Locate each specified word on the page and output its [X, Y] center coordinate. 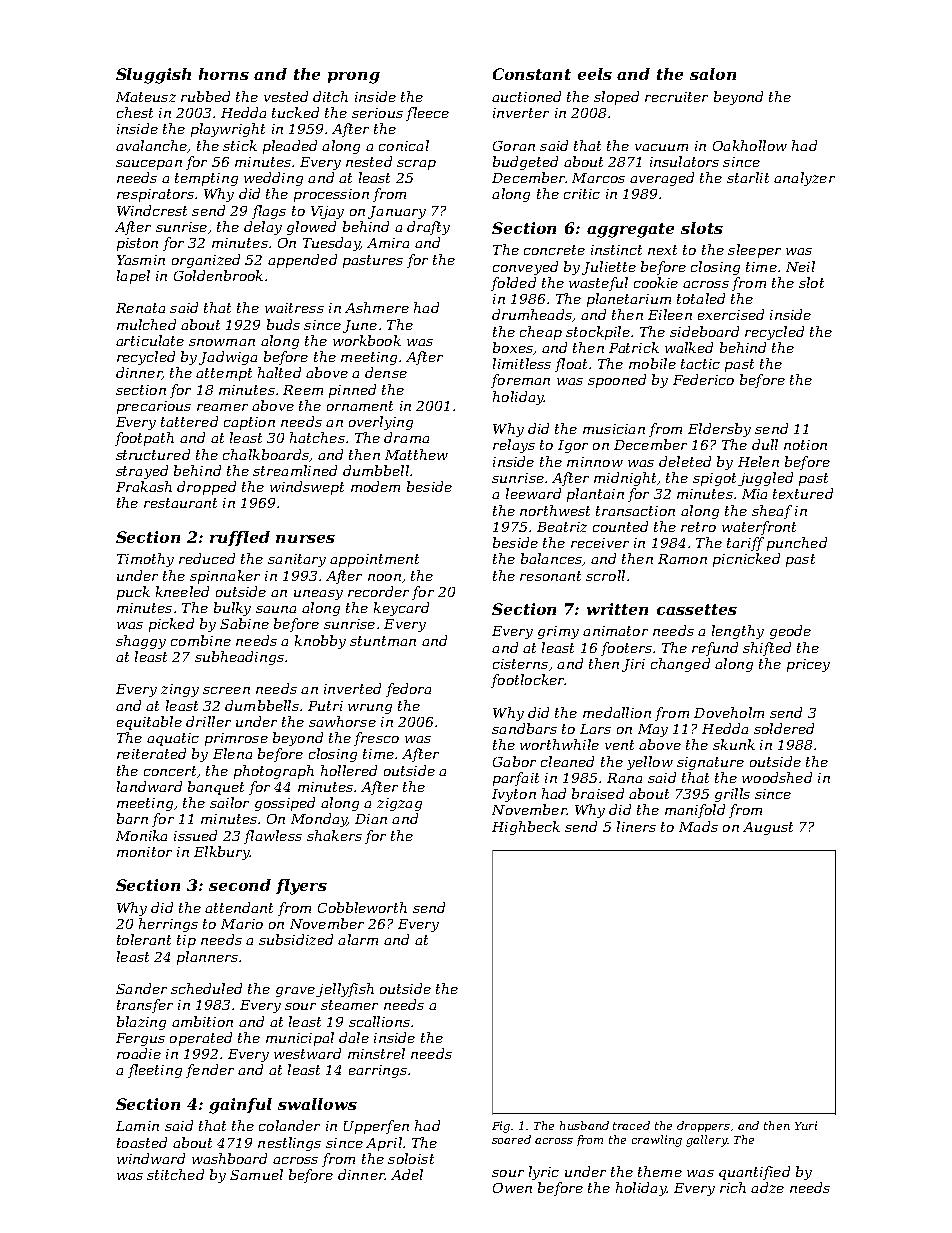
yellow [650, 763]
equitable [149, 723]
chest [135, 112]
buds [283, 324]
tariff [745, 544]
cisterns [520, 664]
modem [375, 486]
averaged [662, 179]
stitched [175, 1174]
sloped [616, 98]
